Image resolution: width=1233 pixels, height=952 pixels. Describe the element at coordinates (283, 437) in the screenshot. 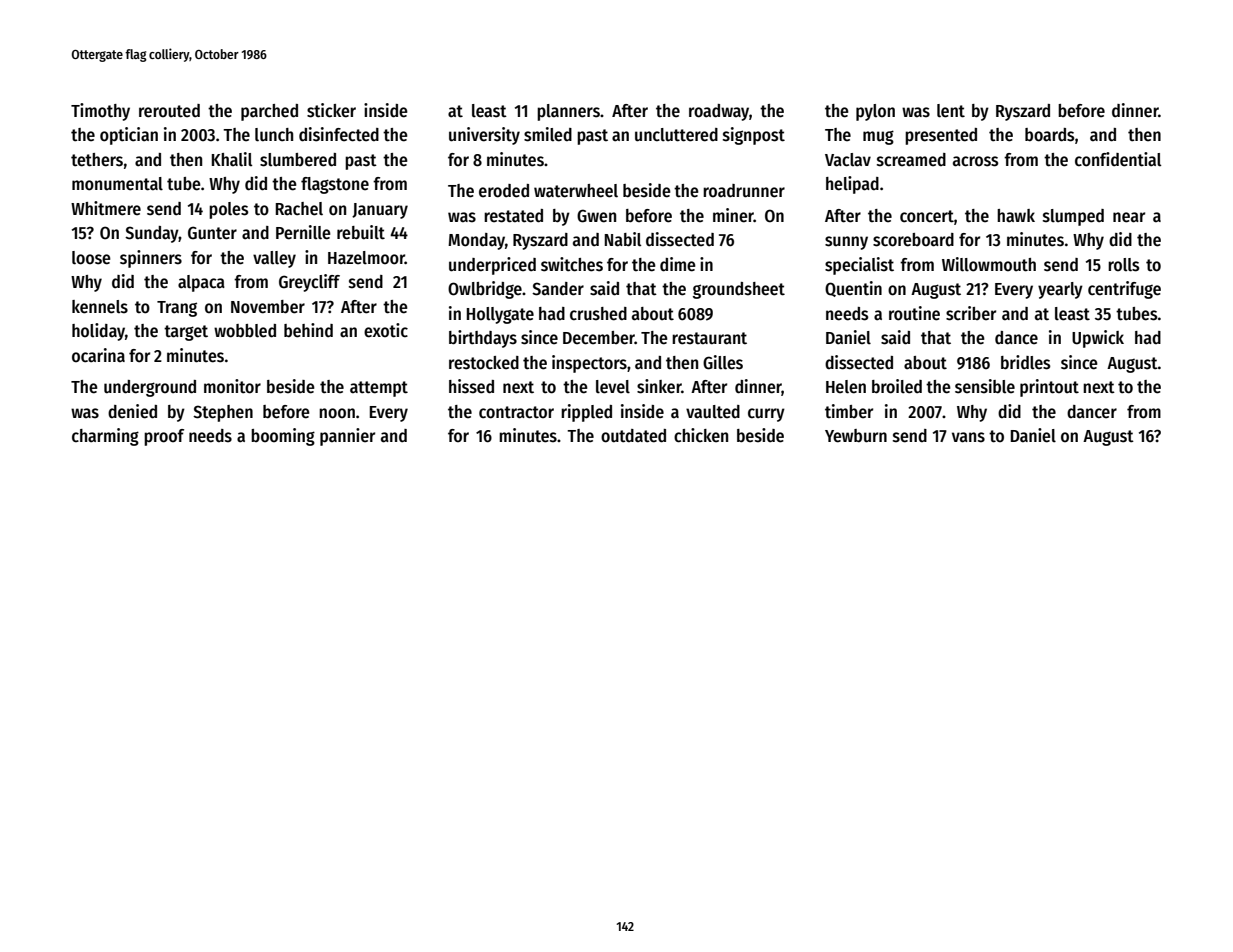

I see `booming` at that location.
